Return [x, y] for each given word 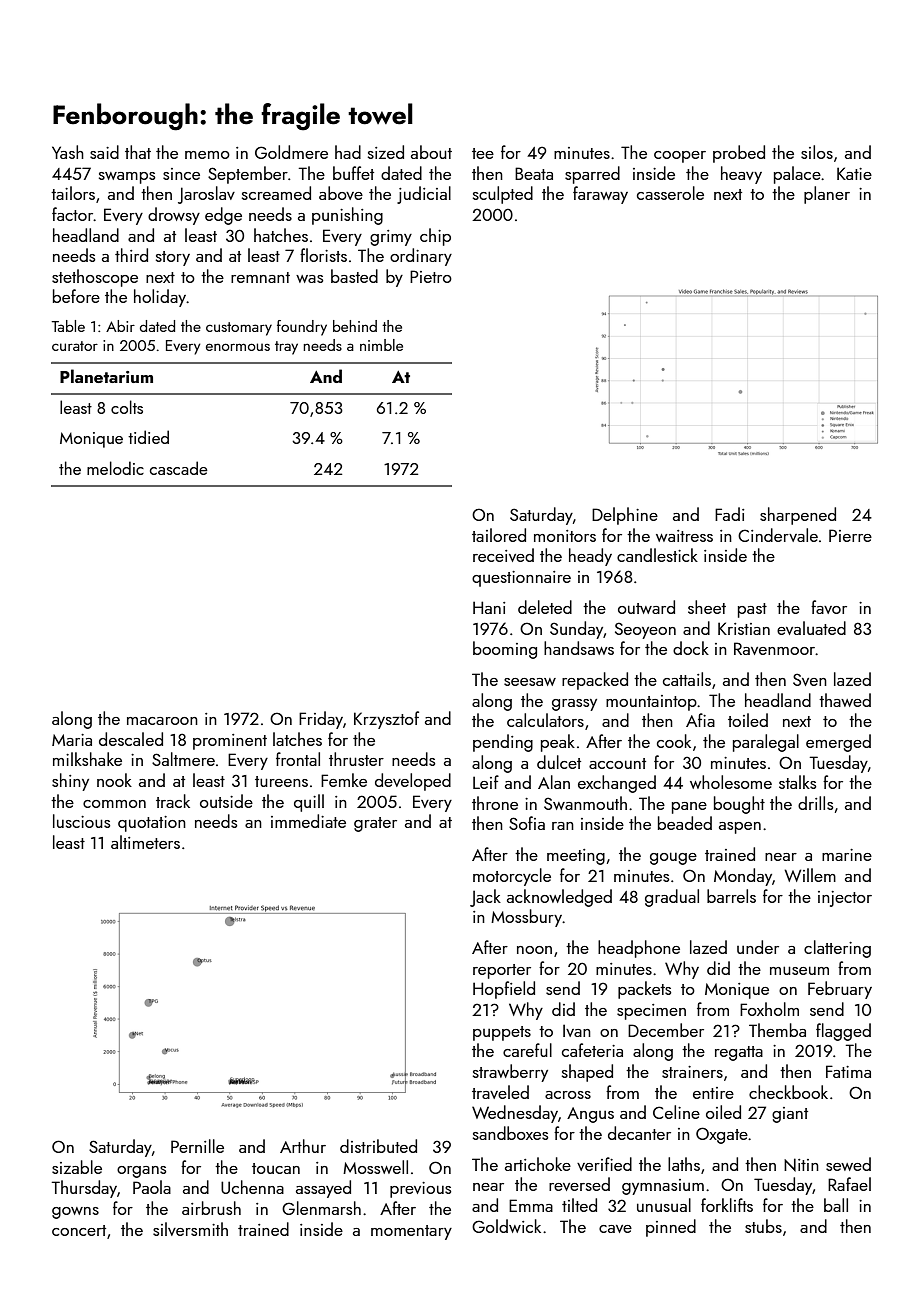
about [431, 152]
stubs [763, 1226]
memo [207, 155]
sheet [707, 607]
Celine [676, 1112]
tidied [148, 437]
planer [827, 195]
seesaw [530, 682]
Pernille [197, 1146]
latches [297, 739]
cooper [680, 157]
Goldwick [506, 1226]
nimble [381, 345]
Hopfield [504, 990]
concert [79, 1230]
